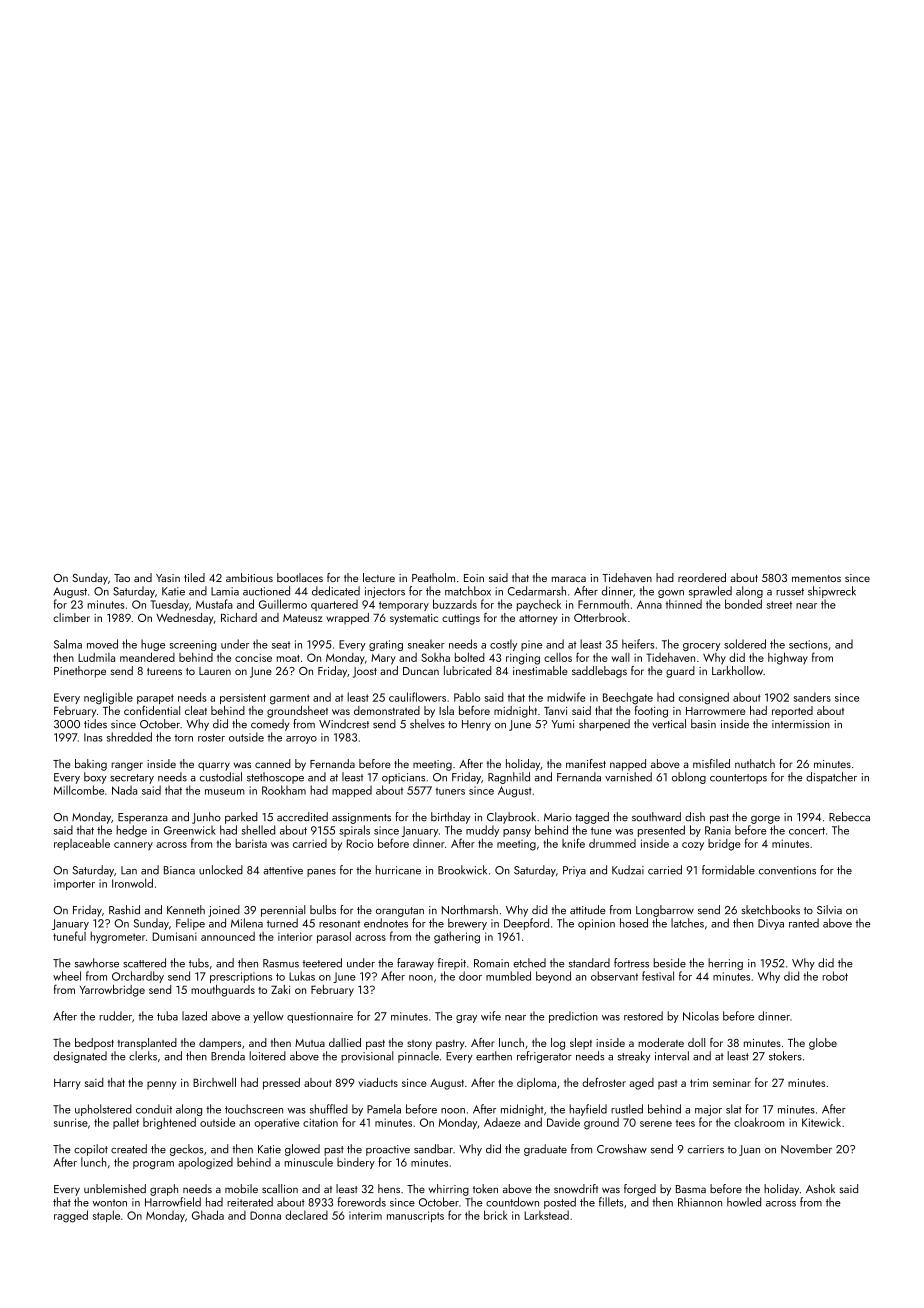 The width and height of the document is (924, 1308). What do you see at coordinates (821, 1122) in the document?
I see `Kitewick` at bounding box center [821, 1122].
